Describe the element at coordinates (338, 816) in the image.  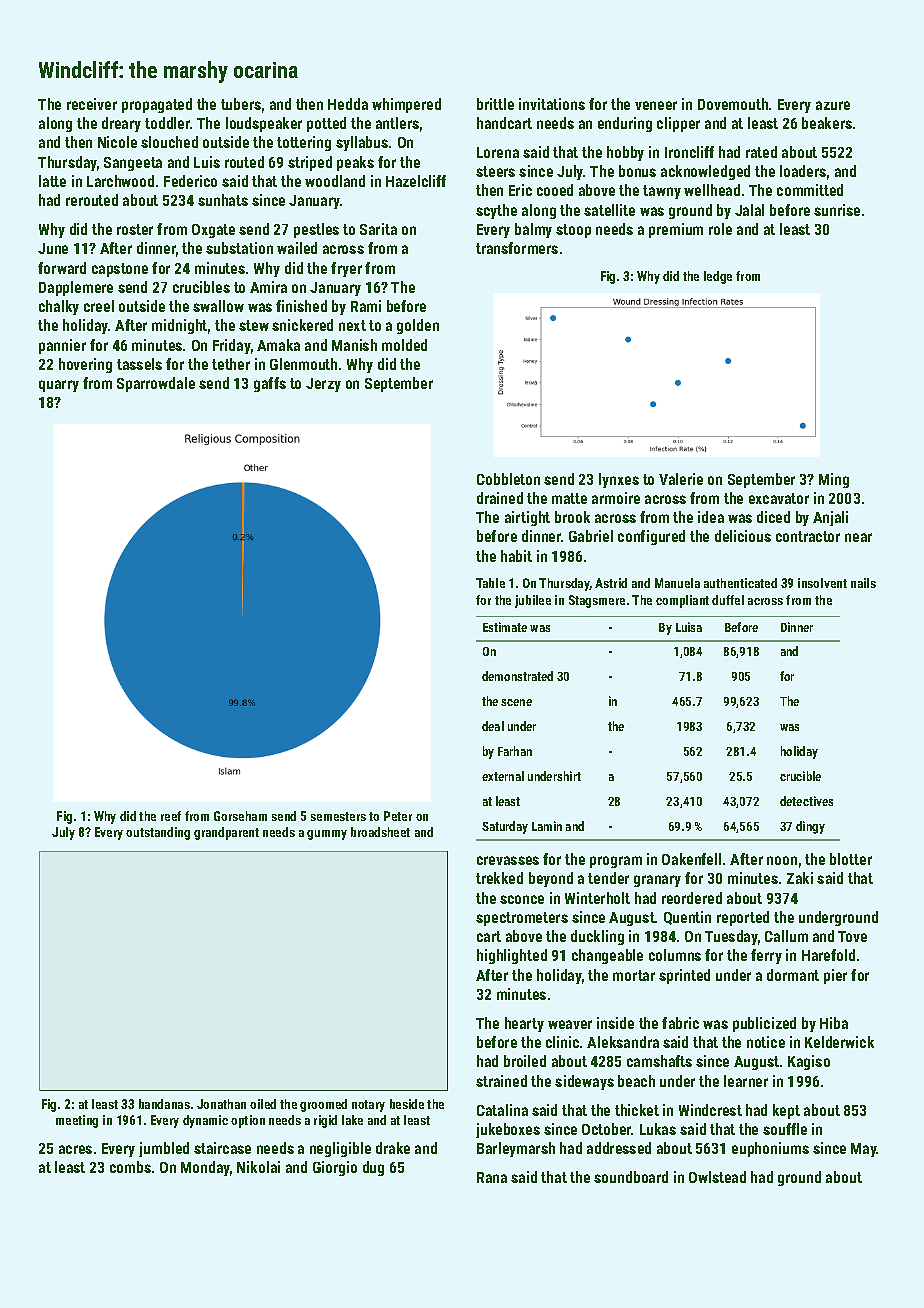
I see `semesters` at that location.
